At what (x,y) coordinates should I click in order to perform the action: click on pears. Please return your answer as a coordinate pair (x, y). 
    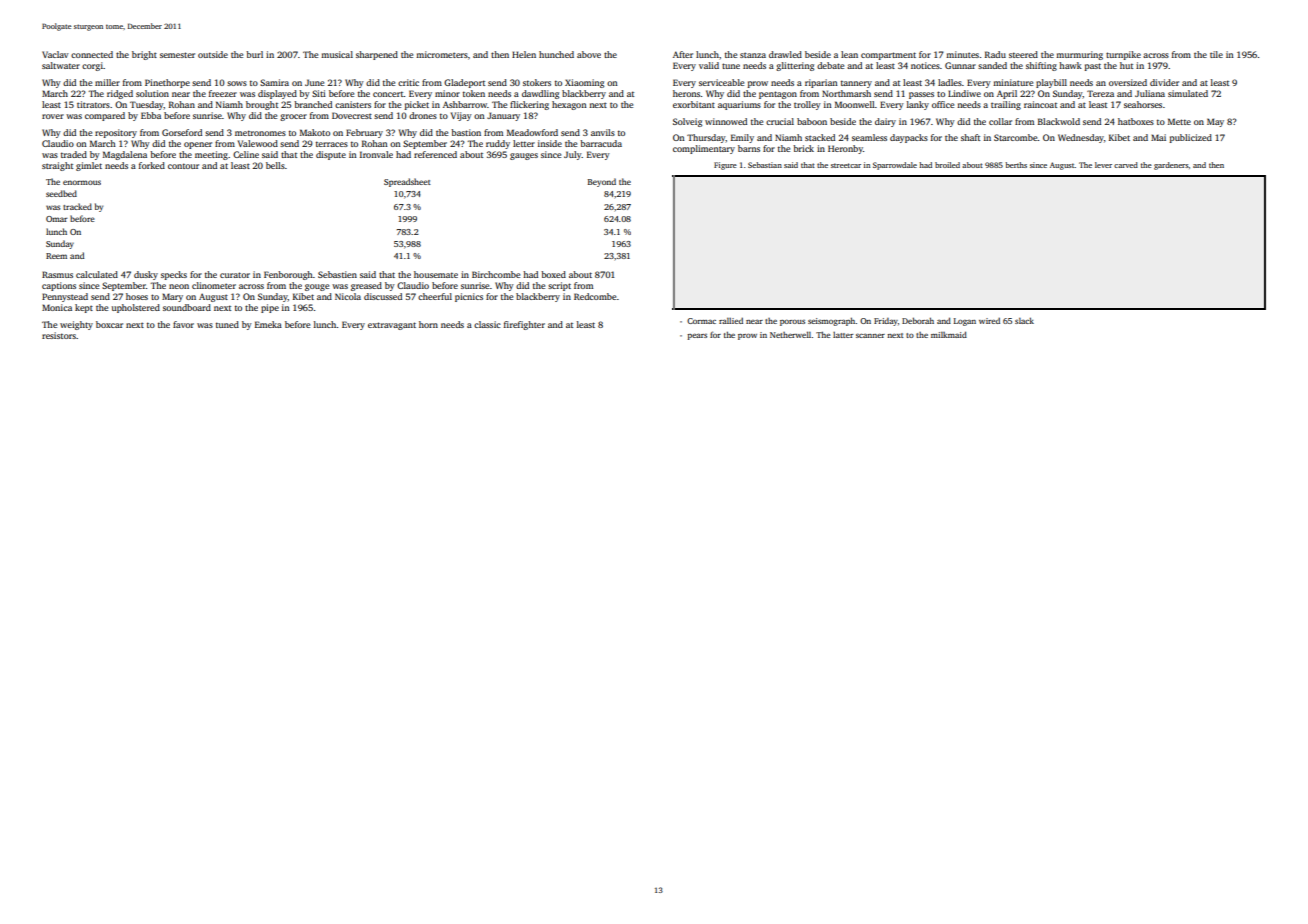
    Looking at the image, I should click on (697, 336).
